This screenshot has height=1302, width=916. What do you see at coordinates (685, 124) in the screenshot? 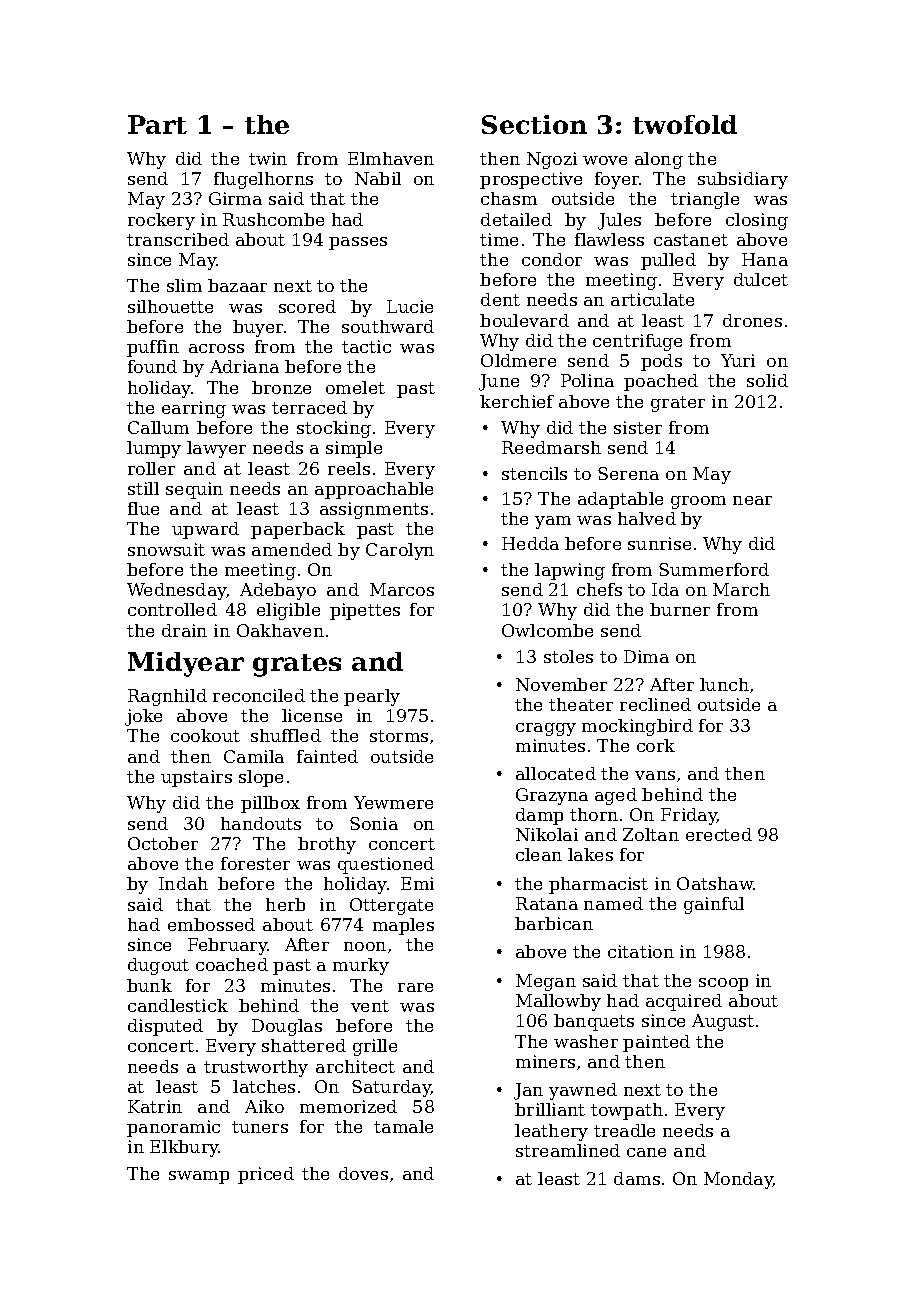
I see `twofold` at bounding box center [685, 124].
